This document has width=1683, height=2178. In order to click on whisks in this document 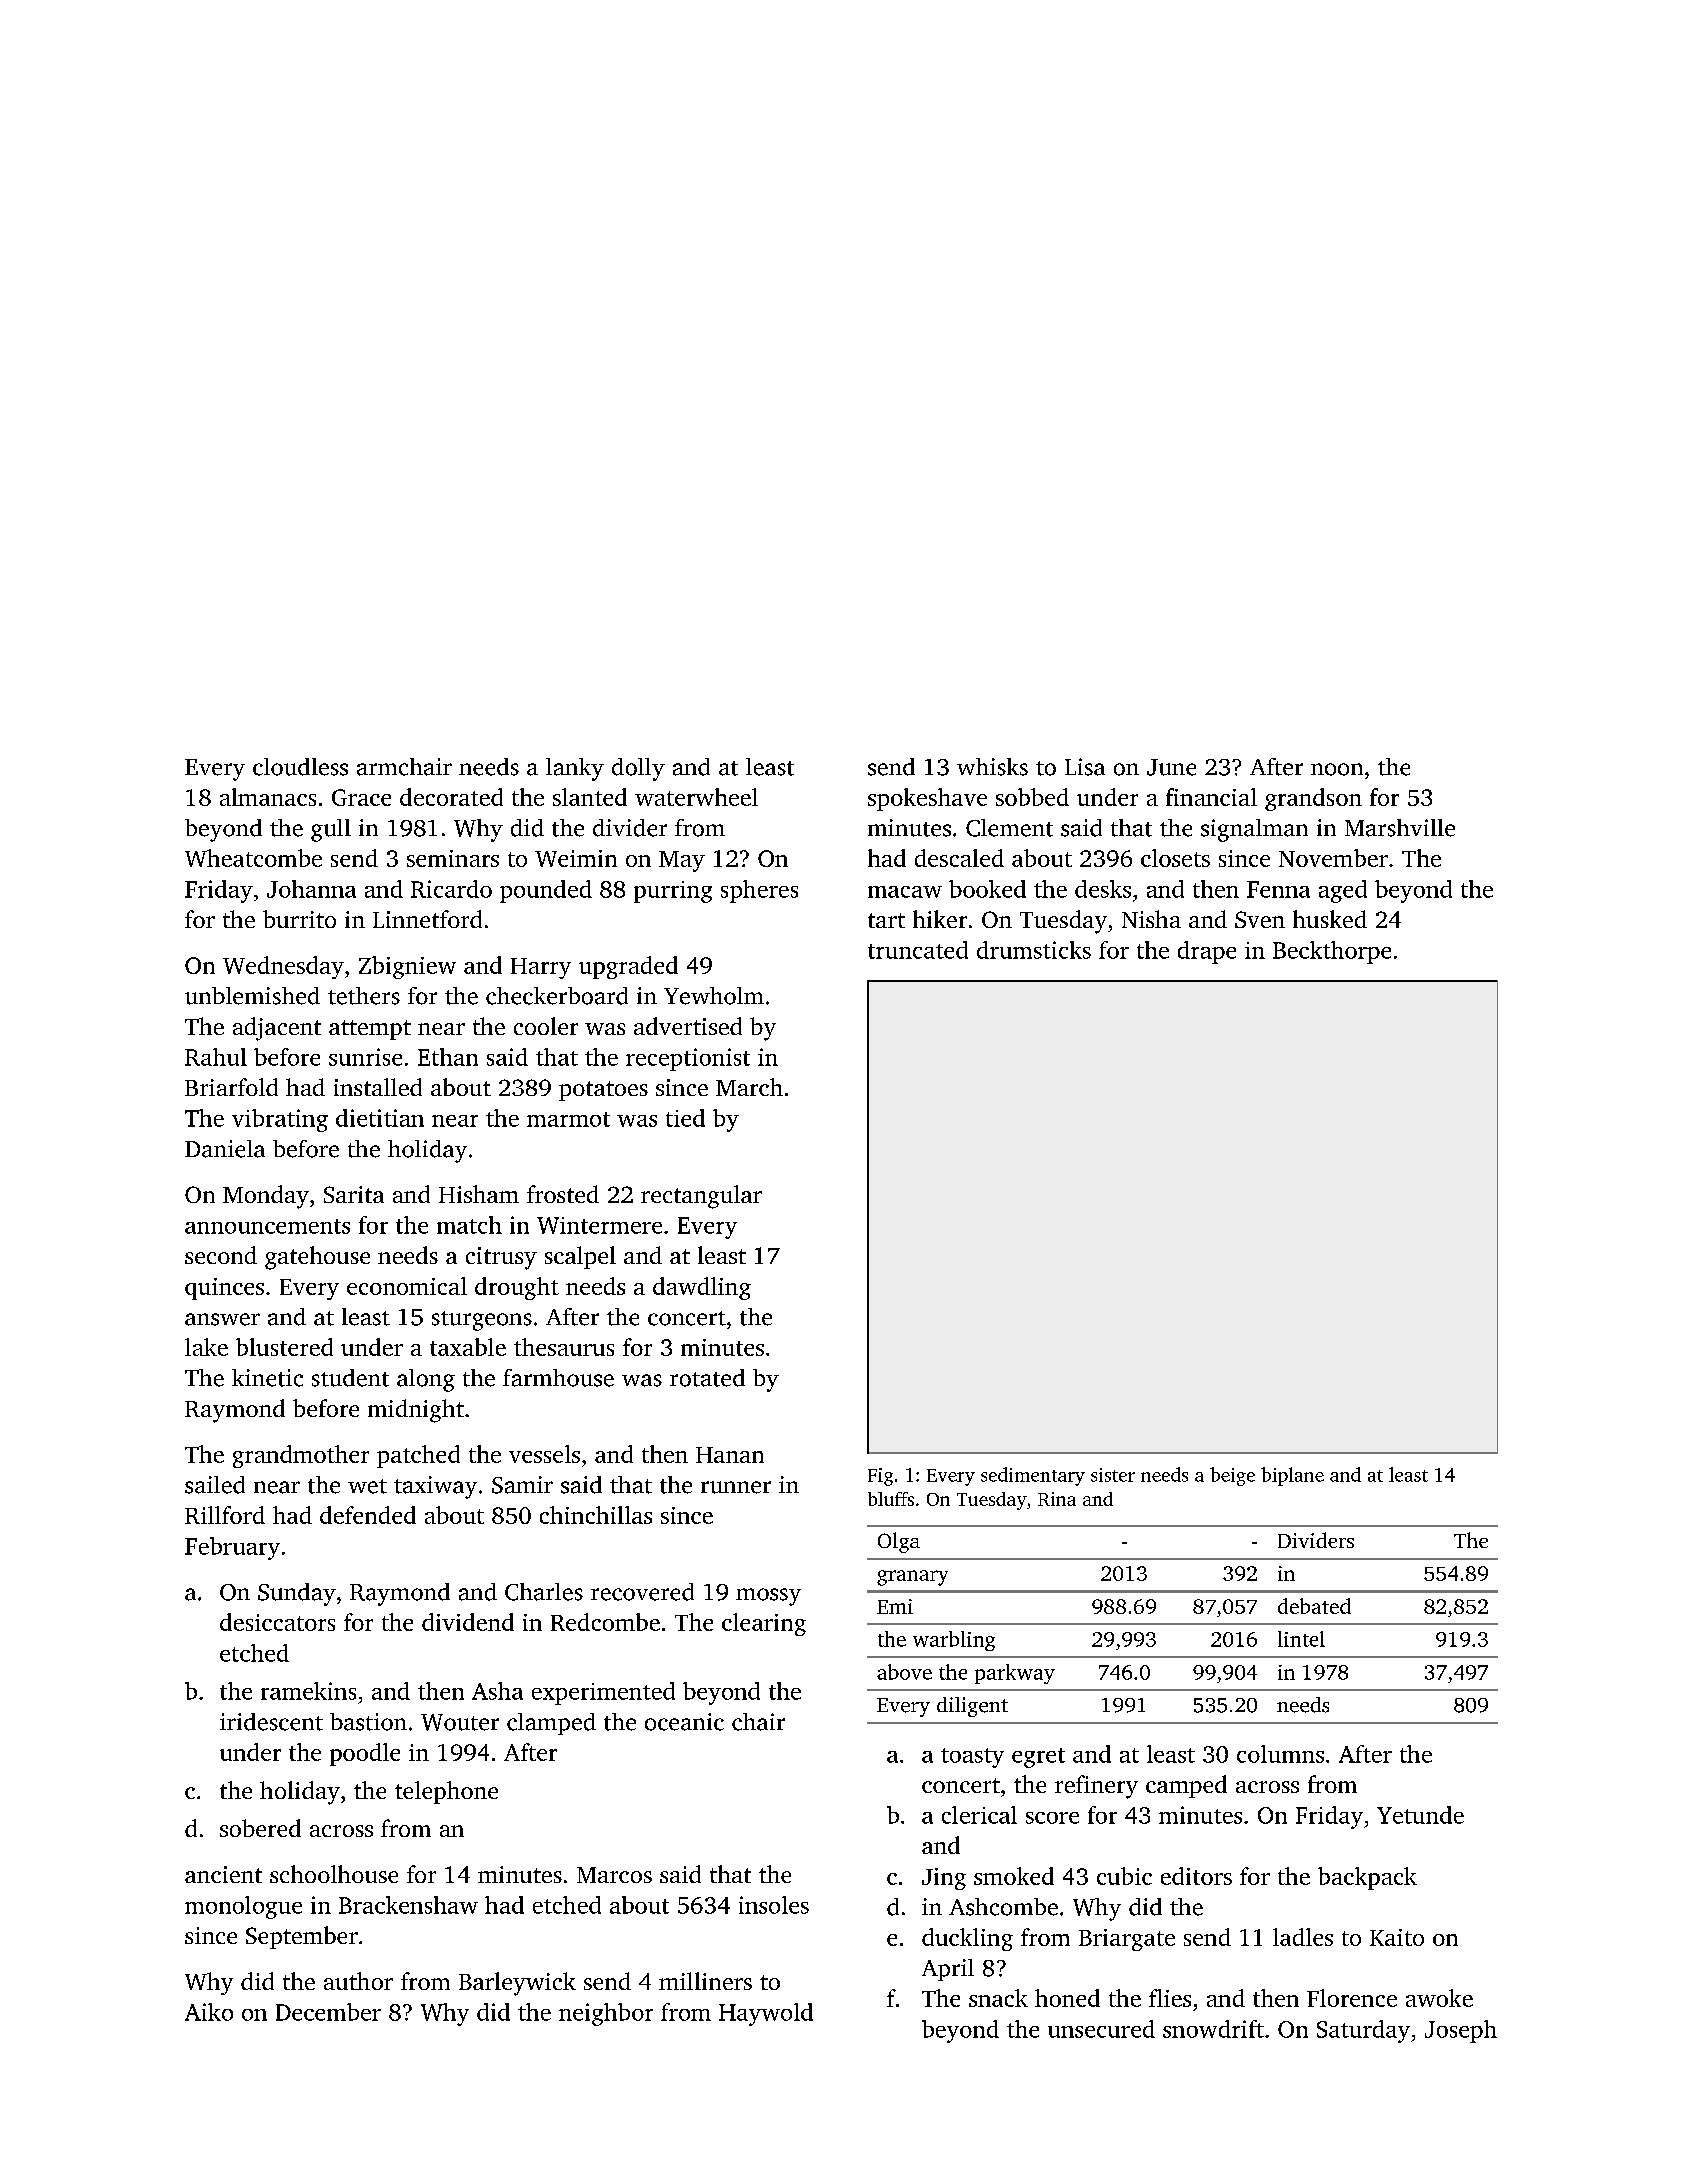, I will do `click(992, 767)`.
